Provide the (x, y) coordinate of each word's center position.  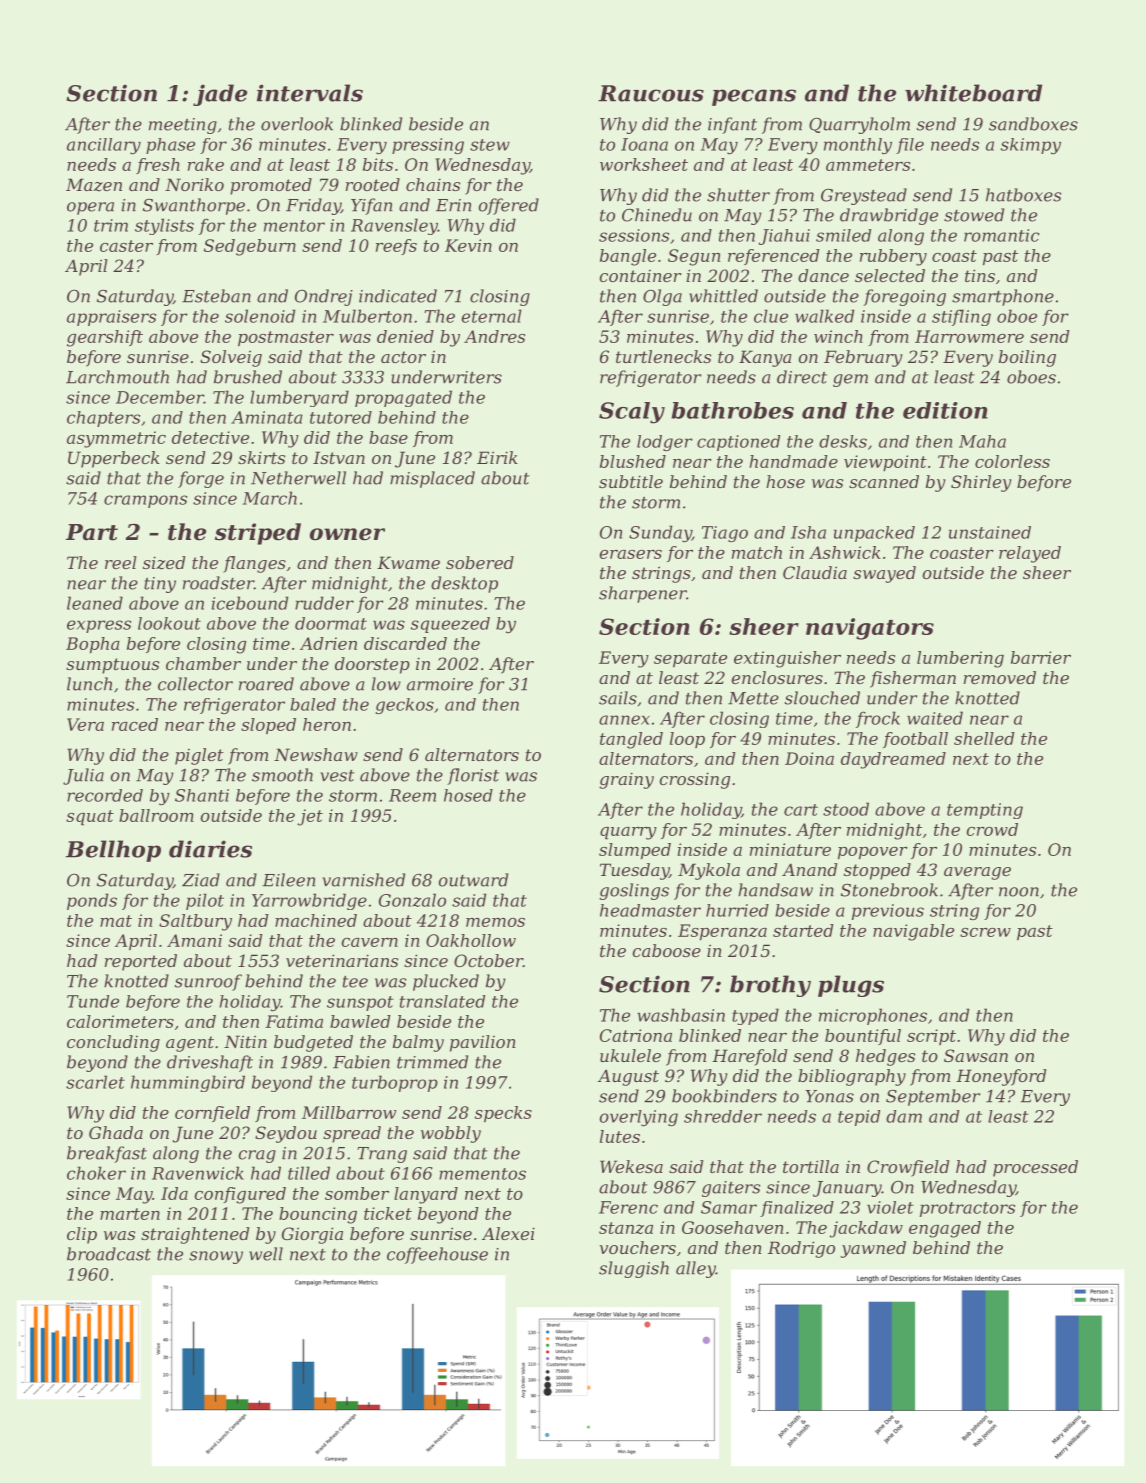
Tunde (93, 1001)
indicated (398, 296)
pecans (754, 97)
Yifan (371, 206)
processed (1035, 1168)
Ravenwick (198, 1173)
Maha (982, 441)
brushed (248, 377)
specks (503, 1114)
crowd (992, 829)
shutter (738, 195)
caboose (667, 950)
